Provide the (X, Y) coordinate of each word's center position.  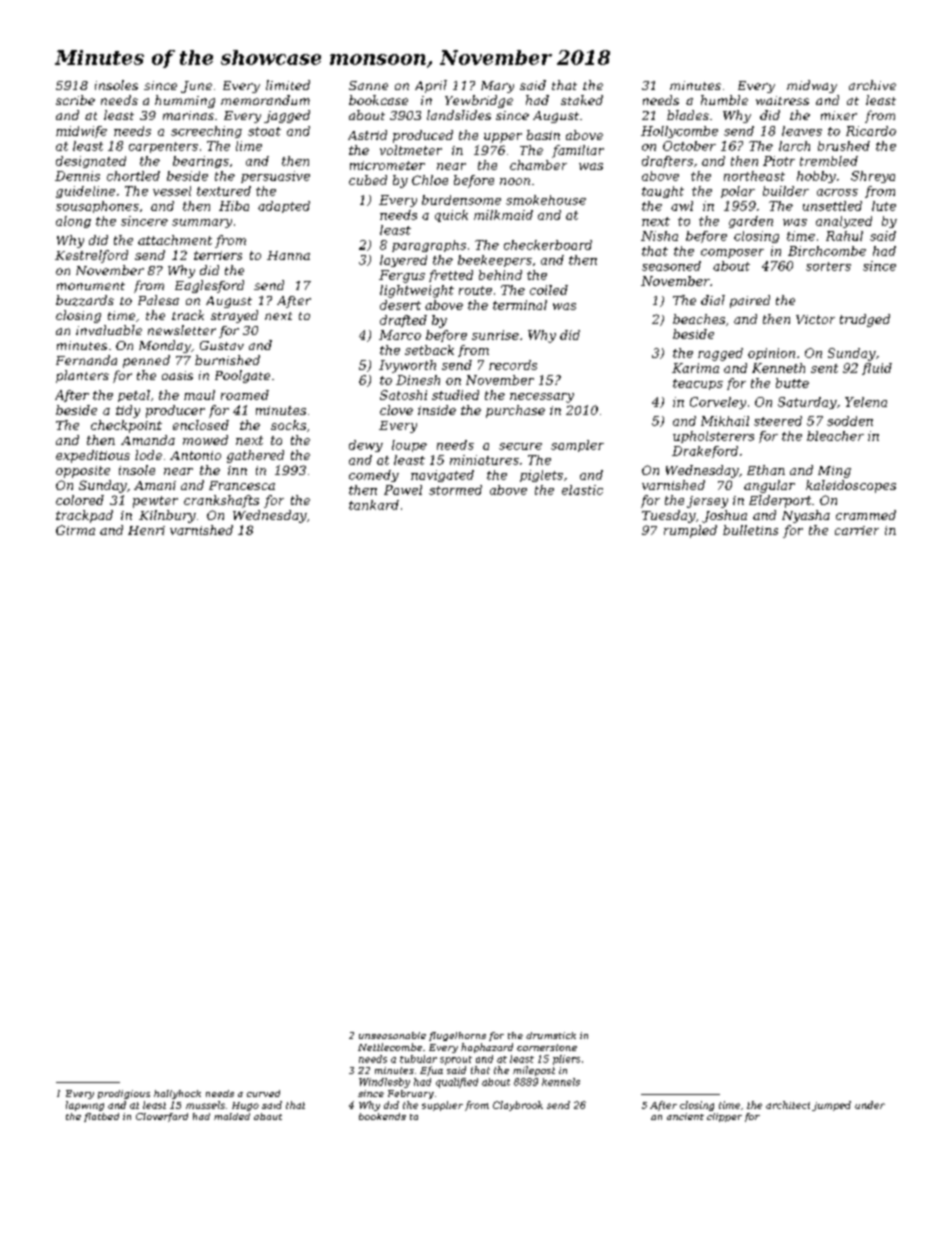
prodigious (124, 1094)
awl (682, 206)
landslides (459, 115)
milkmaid (503, 215)
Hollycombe (679, 132)
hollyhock (177, 1094)
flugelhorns (457, 1036)
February (411, 1094)
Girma (75, 530)
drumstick (551, 1035)
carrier (857, 530)
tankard (374, 505)
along (73, 222)
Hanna (288, 255)
